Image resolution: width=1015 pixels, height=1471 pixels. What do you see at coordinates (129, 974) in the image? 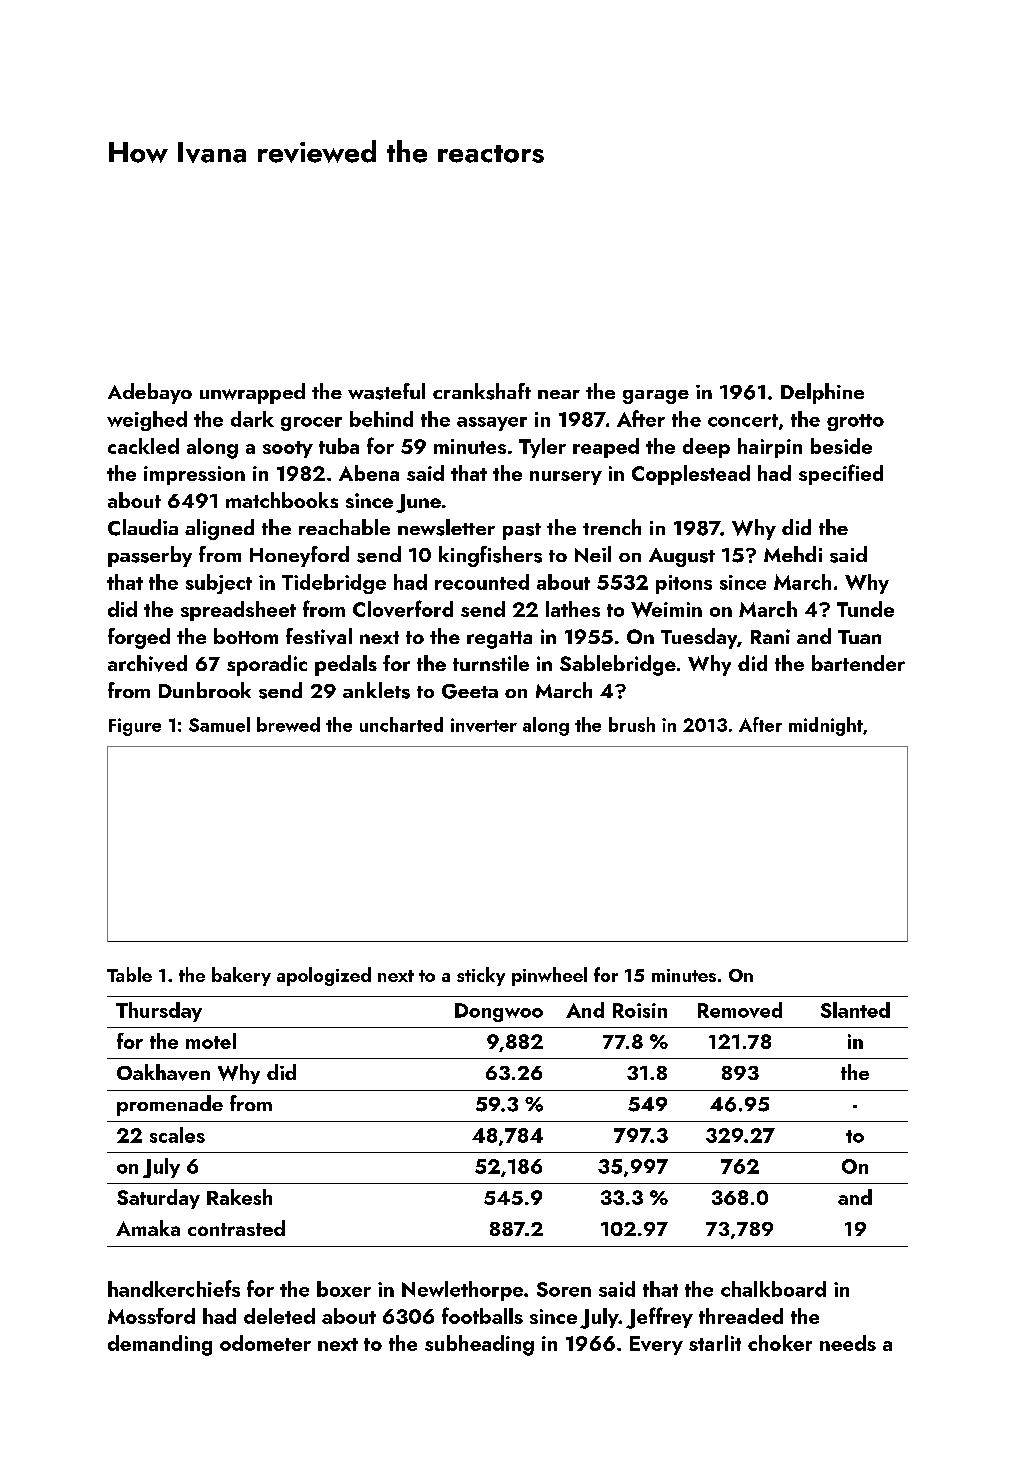
I see `Table` at bounding box center [129, 974].
